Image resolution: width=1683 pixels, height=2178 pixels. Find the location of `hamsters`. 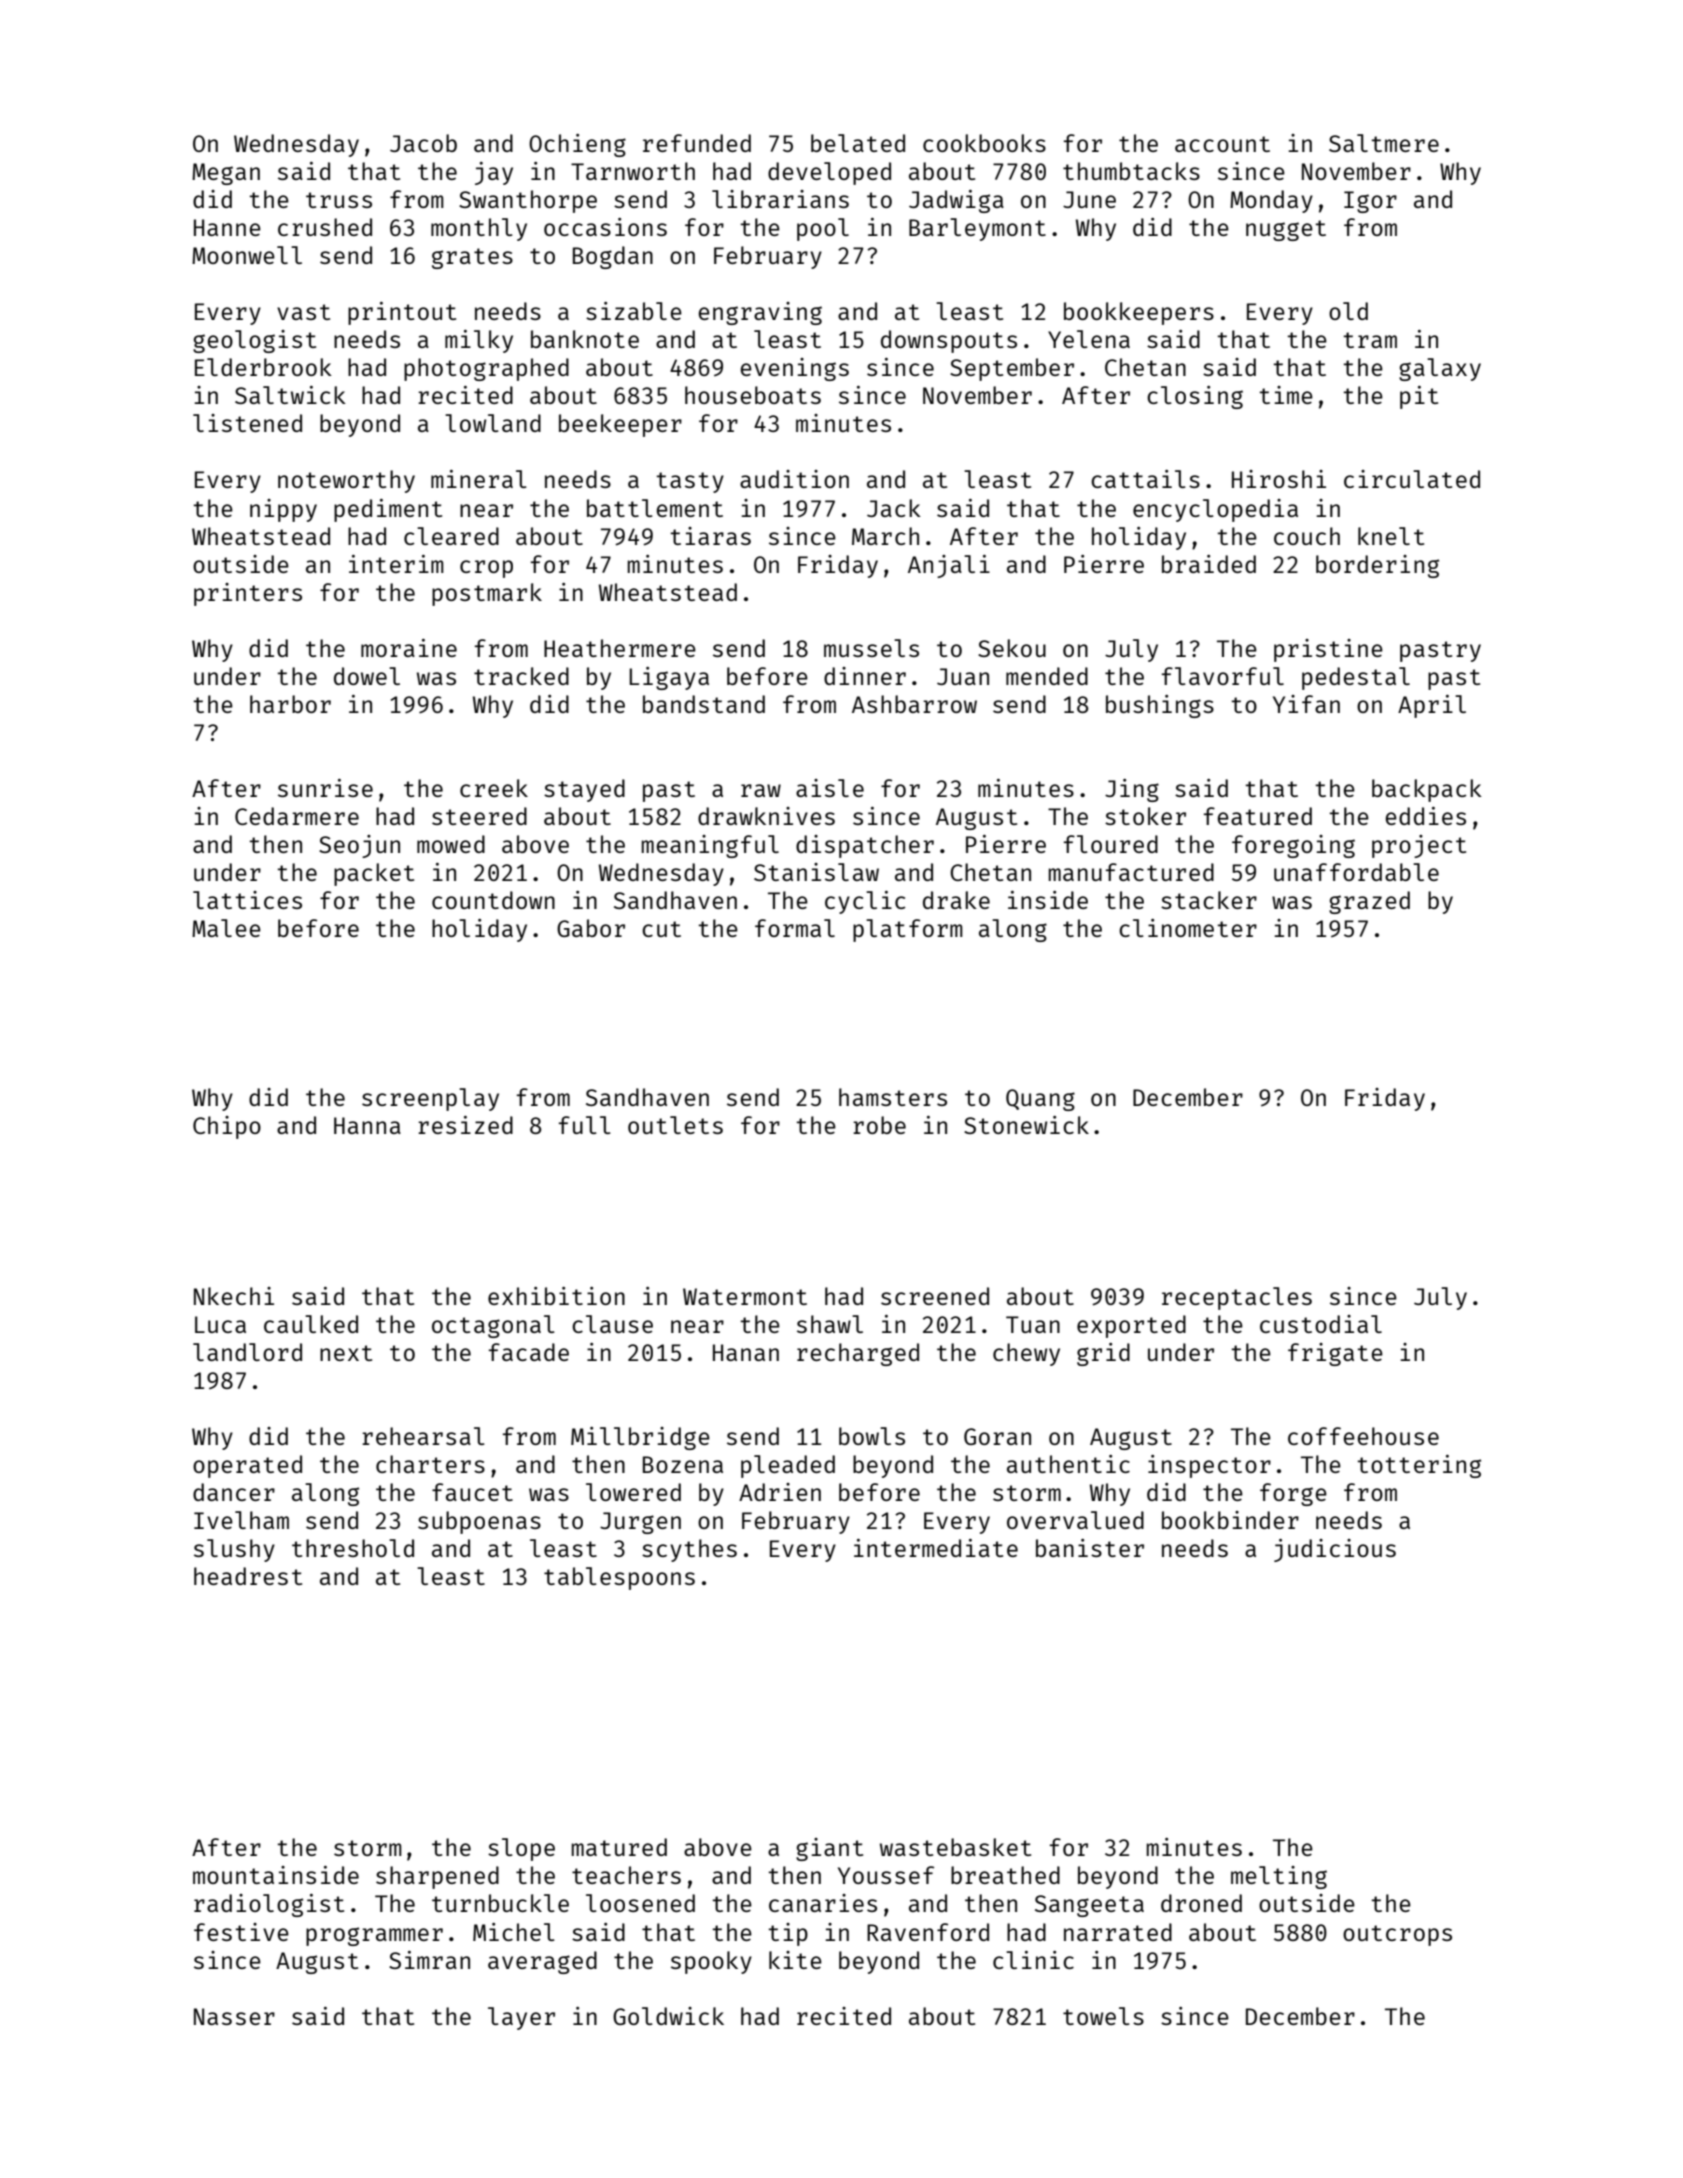

hamsters is located at coordinates (893, 1097).
